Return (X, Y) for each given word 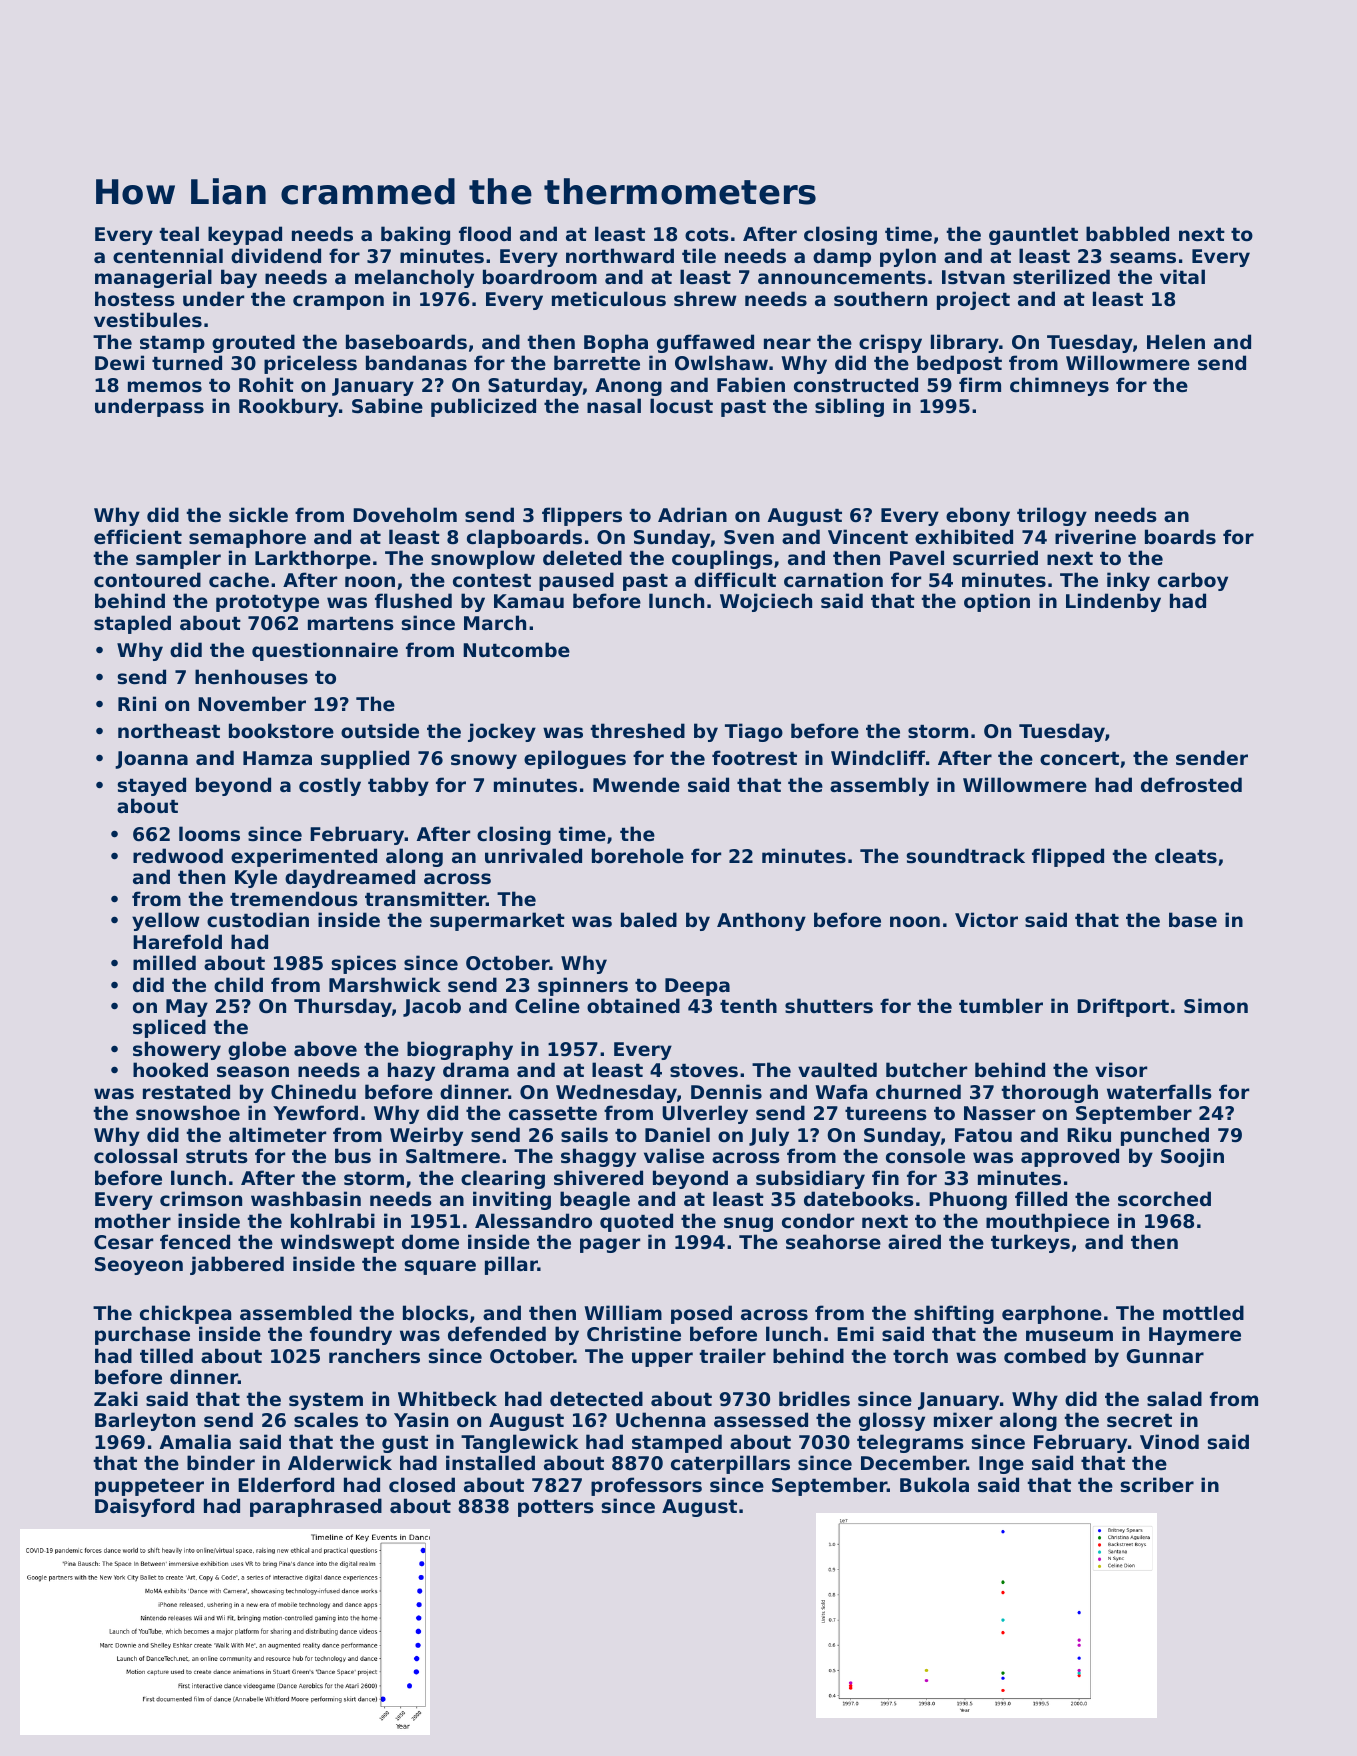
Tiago (754, 732)
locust (681, 406)
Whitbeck (447, 1398)
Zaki (116, 1398)
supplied (365, 759)
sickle (258, 515)
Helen (1176, 342)
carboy (1193, 581)
